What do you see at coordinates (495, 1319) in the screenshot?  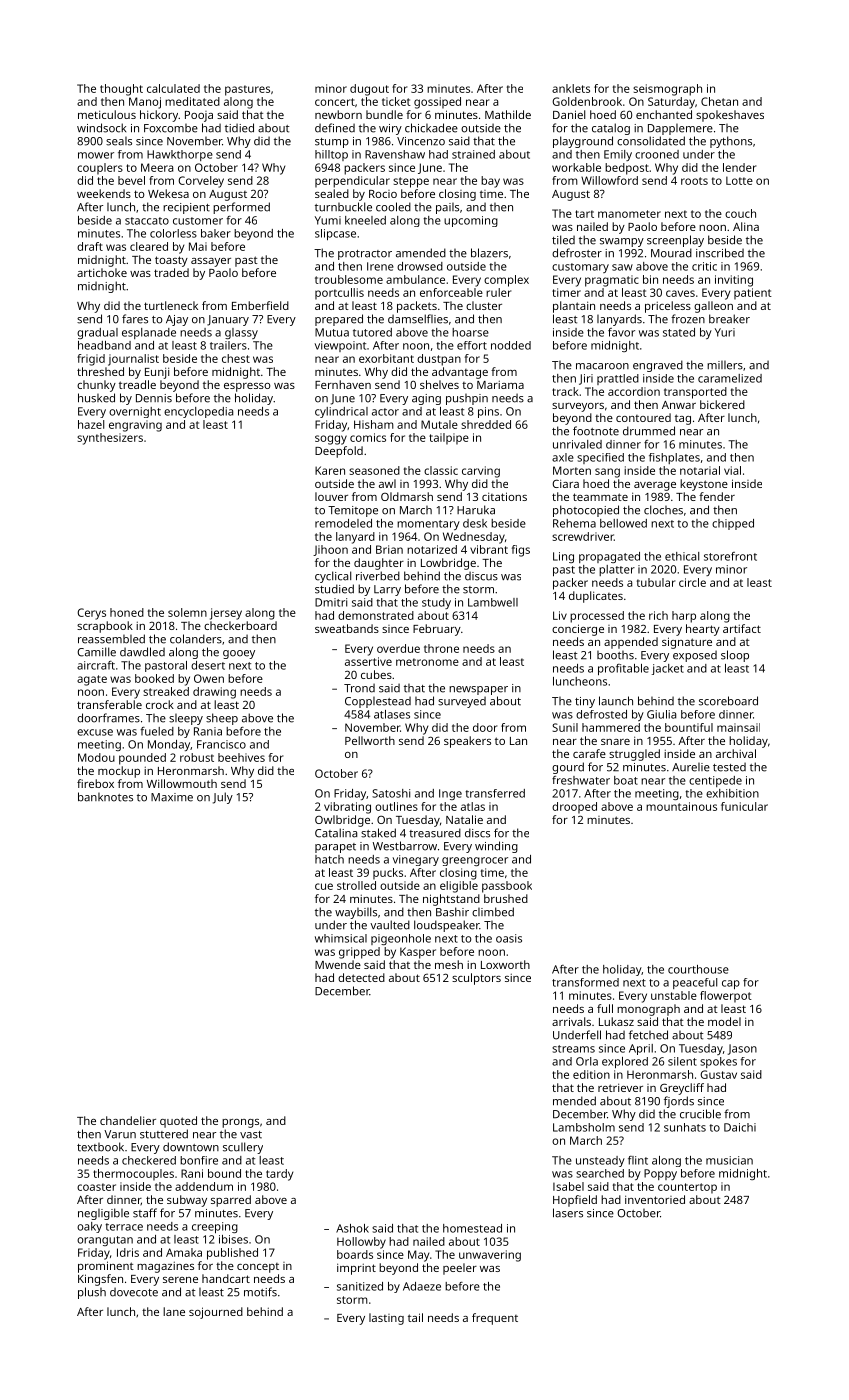 I see `frequent` at bounding box center [495, 1319].
